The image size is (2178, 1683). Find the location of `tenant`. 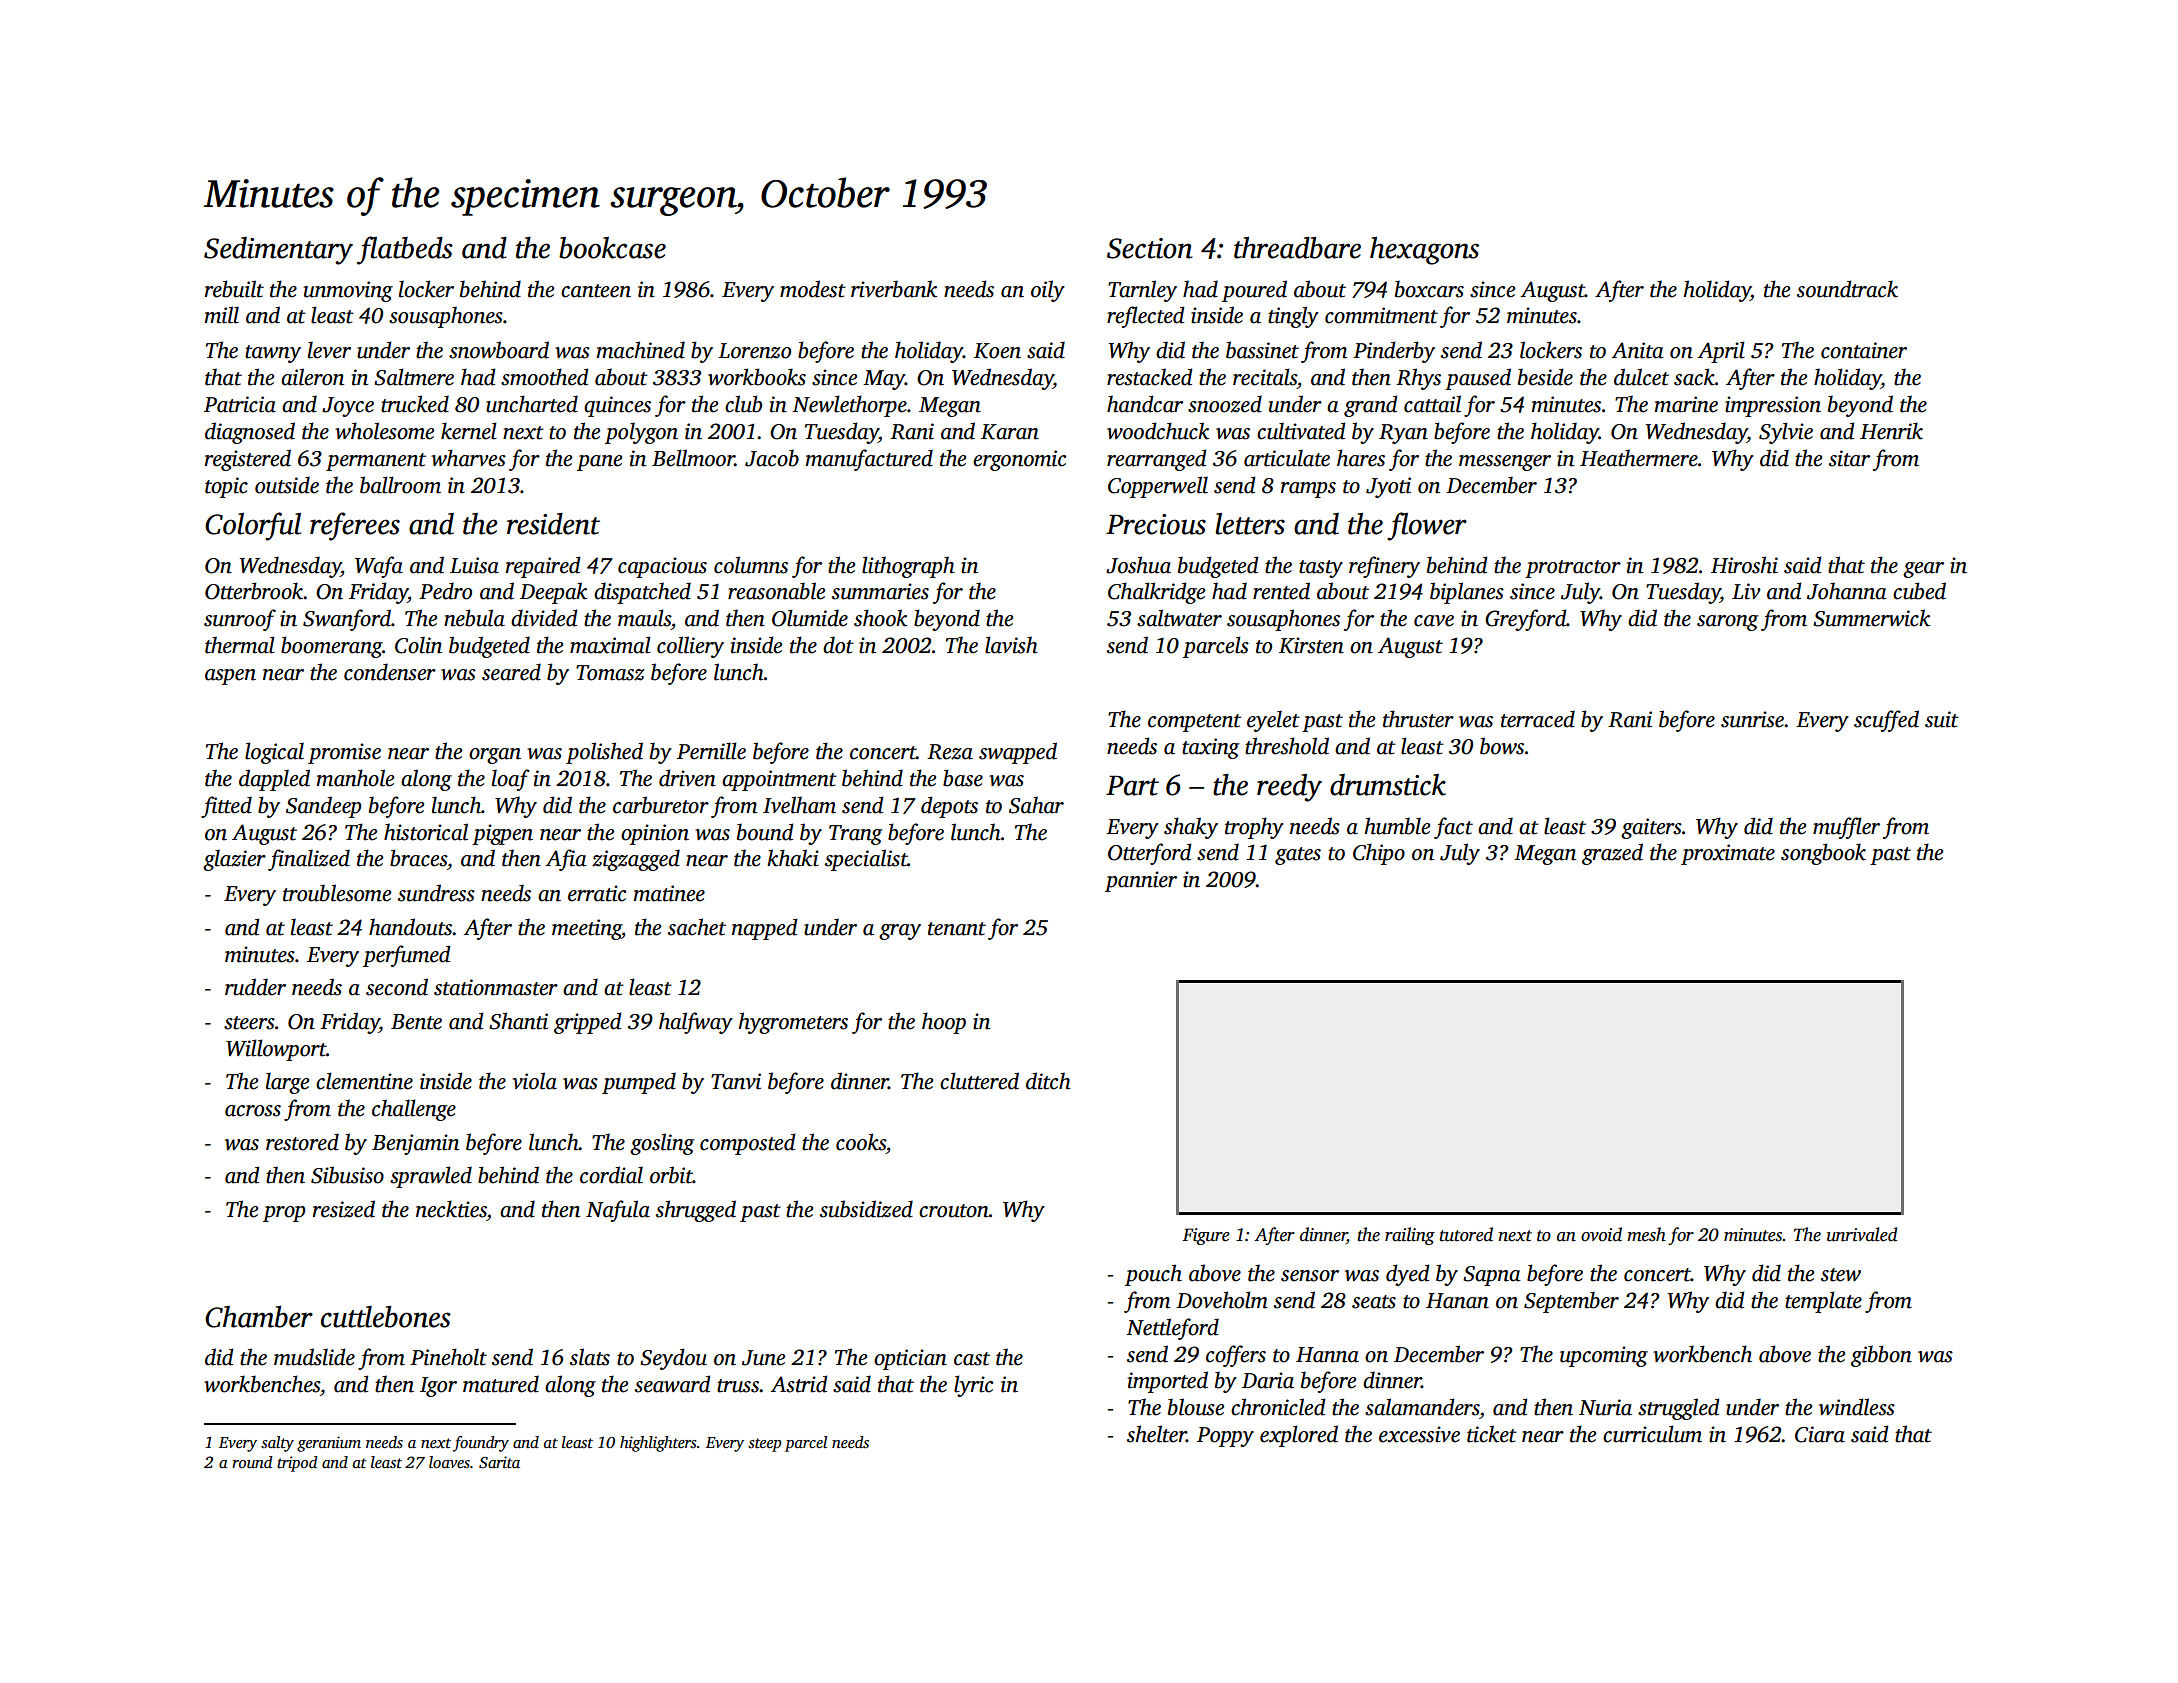

tenant is located at coordinates (957, 929).
